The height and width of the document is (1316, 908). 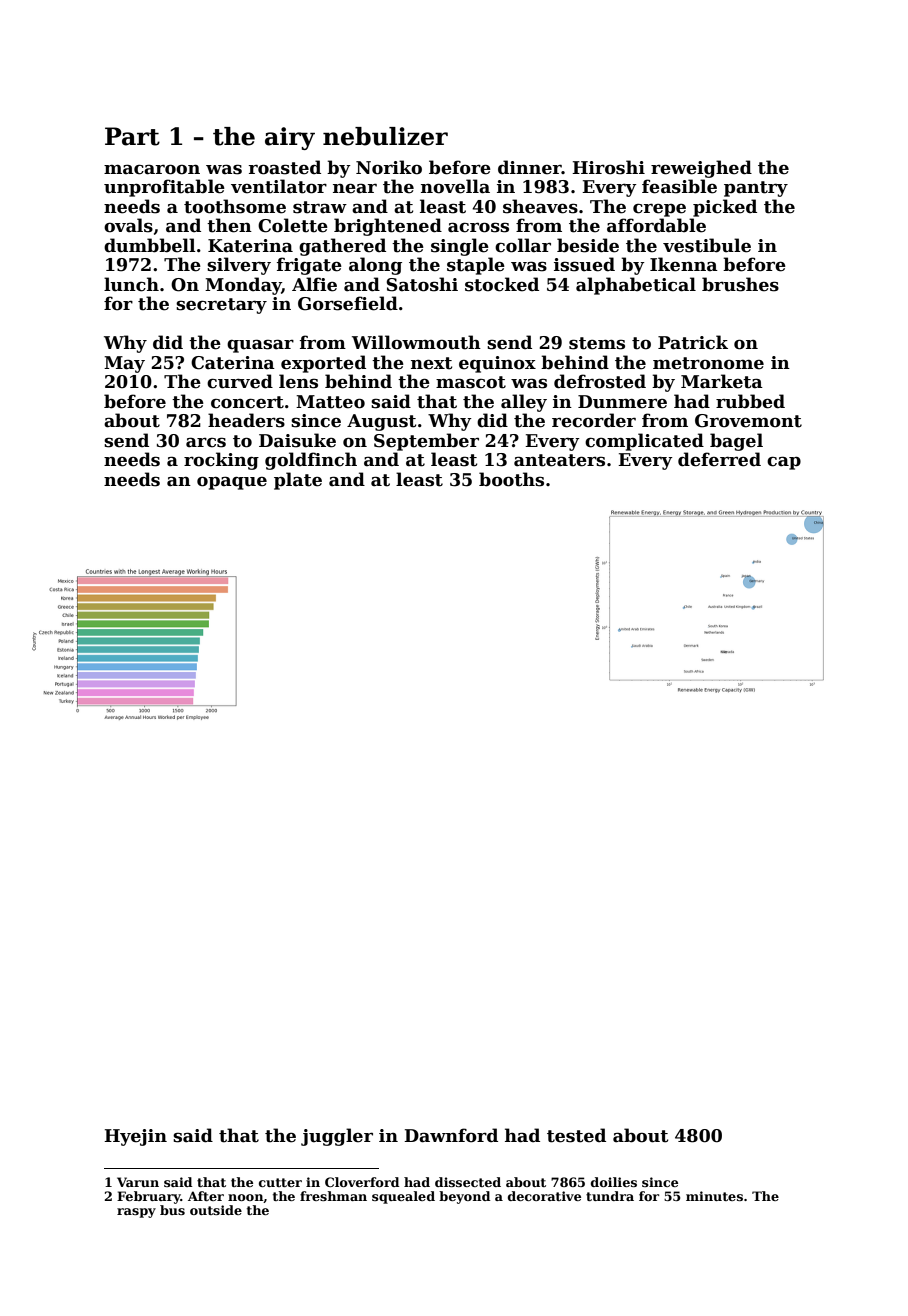 What do you see at coordinates (576, 1135) in the document?
I see `tested` at bounding box center [576, 1135].
